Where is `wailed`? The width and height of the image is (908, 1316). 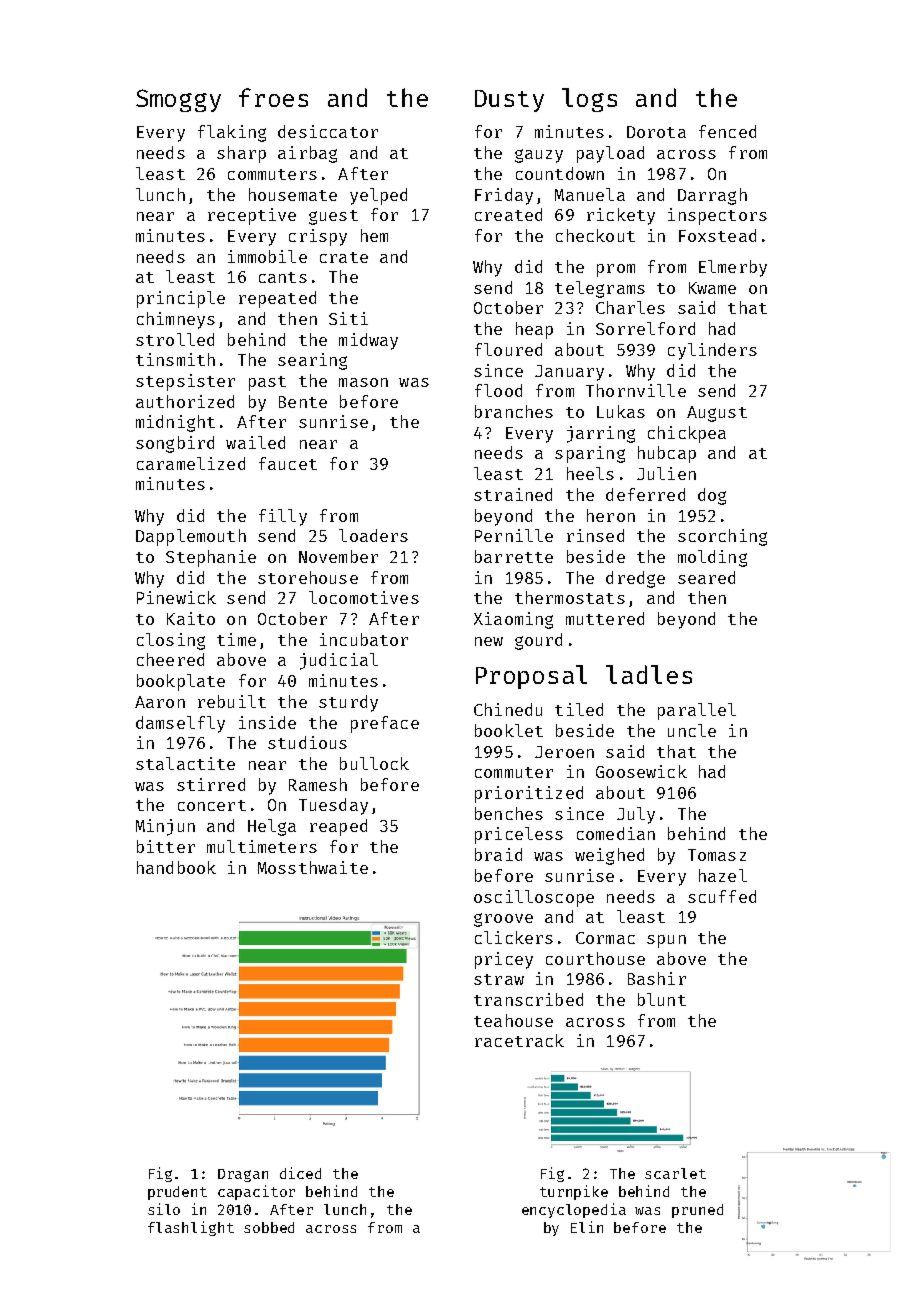
wailed is located at coordinates (255, 442).
